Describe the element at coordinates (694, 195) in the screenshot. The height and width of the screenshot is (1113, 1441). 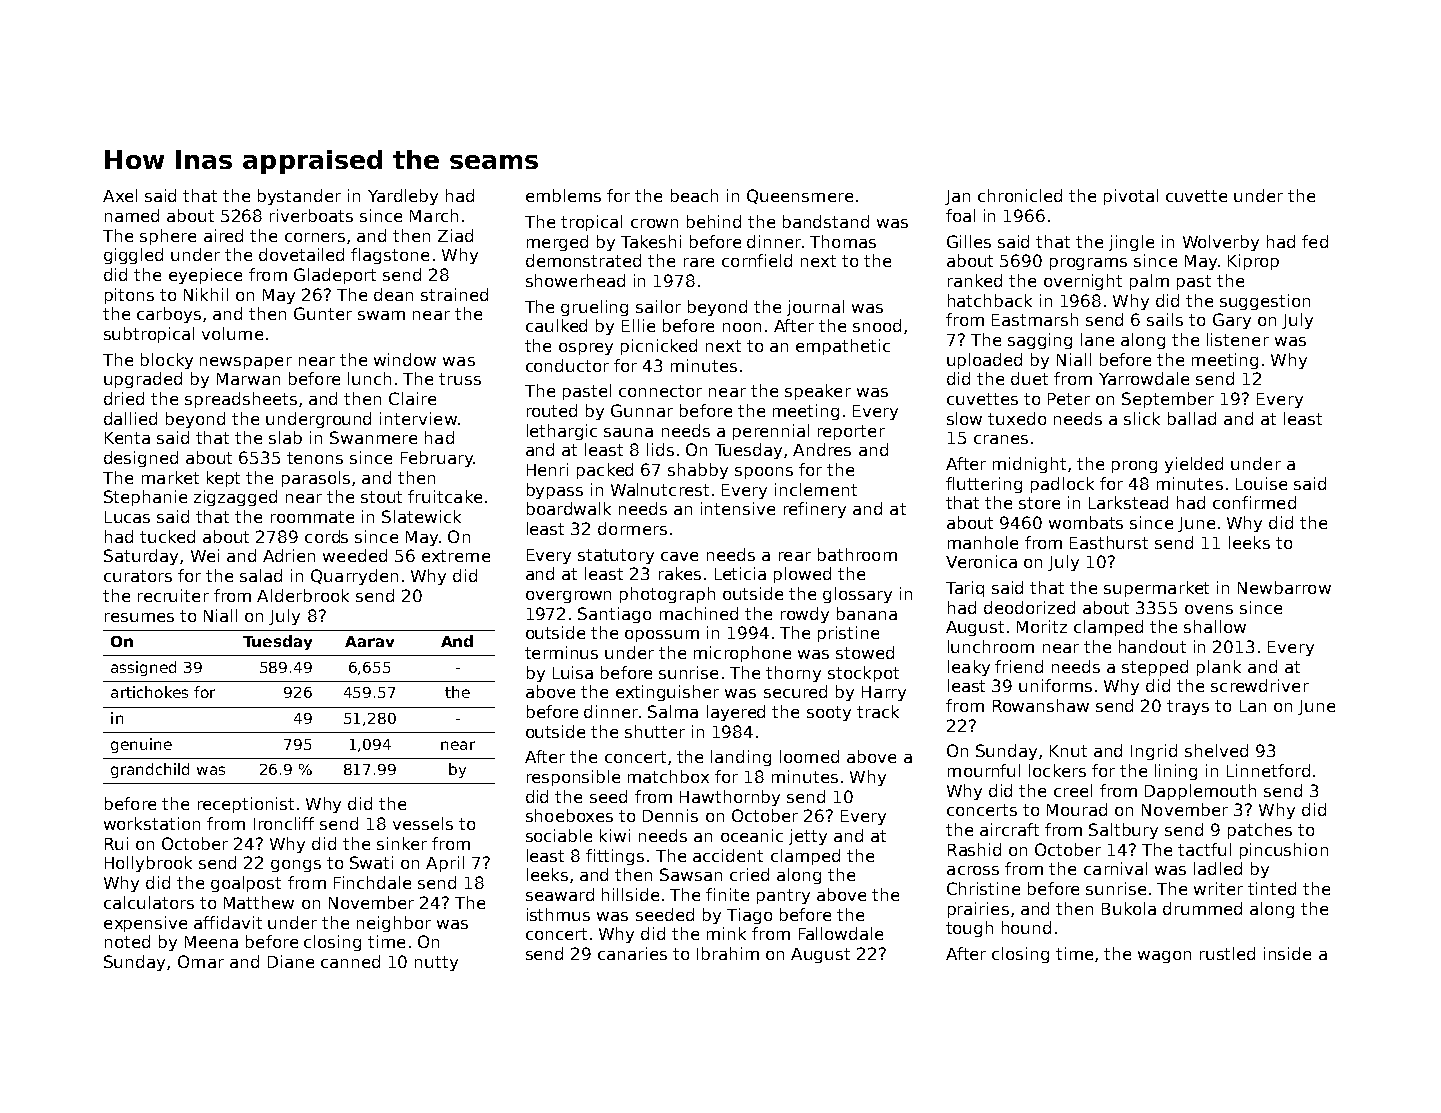
I see `beach` at that location.
